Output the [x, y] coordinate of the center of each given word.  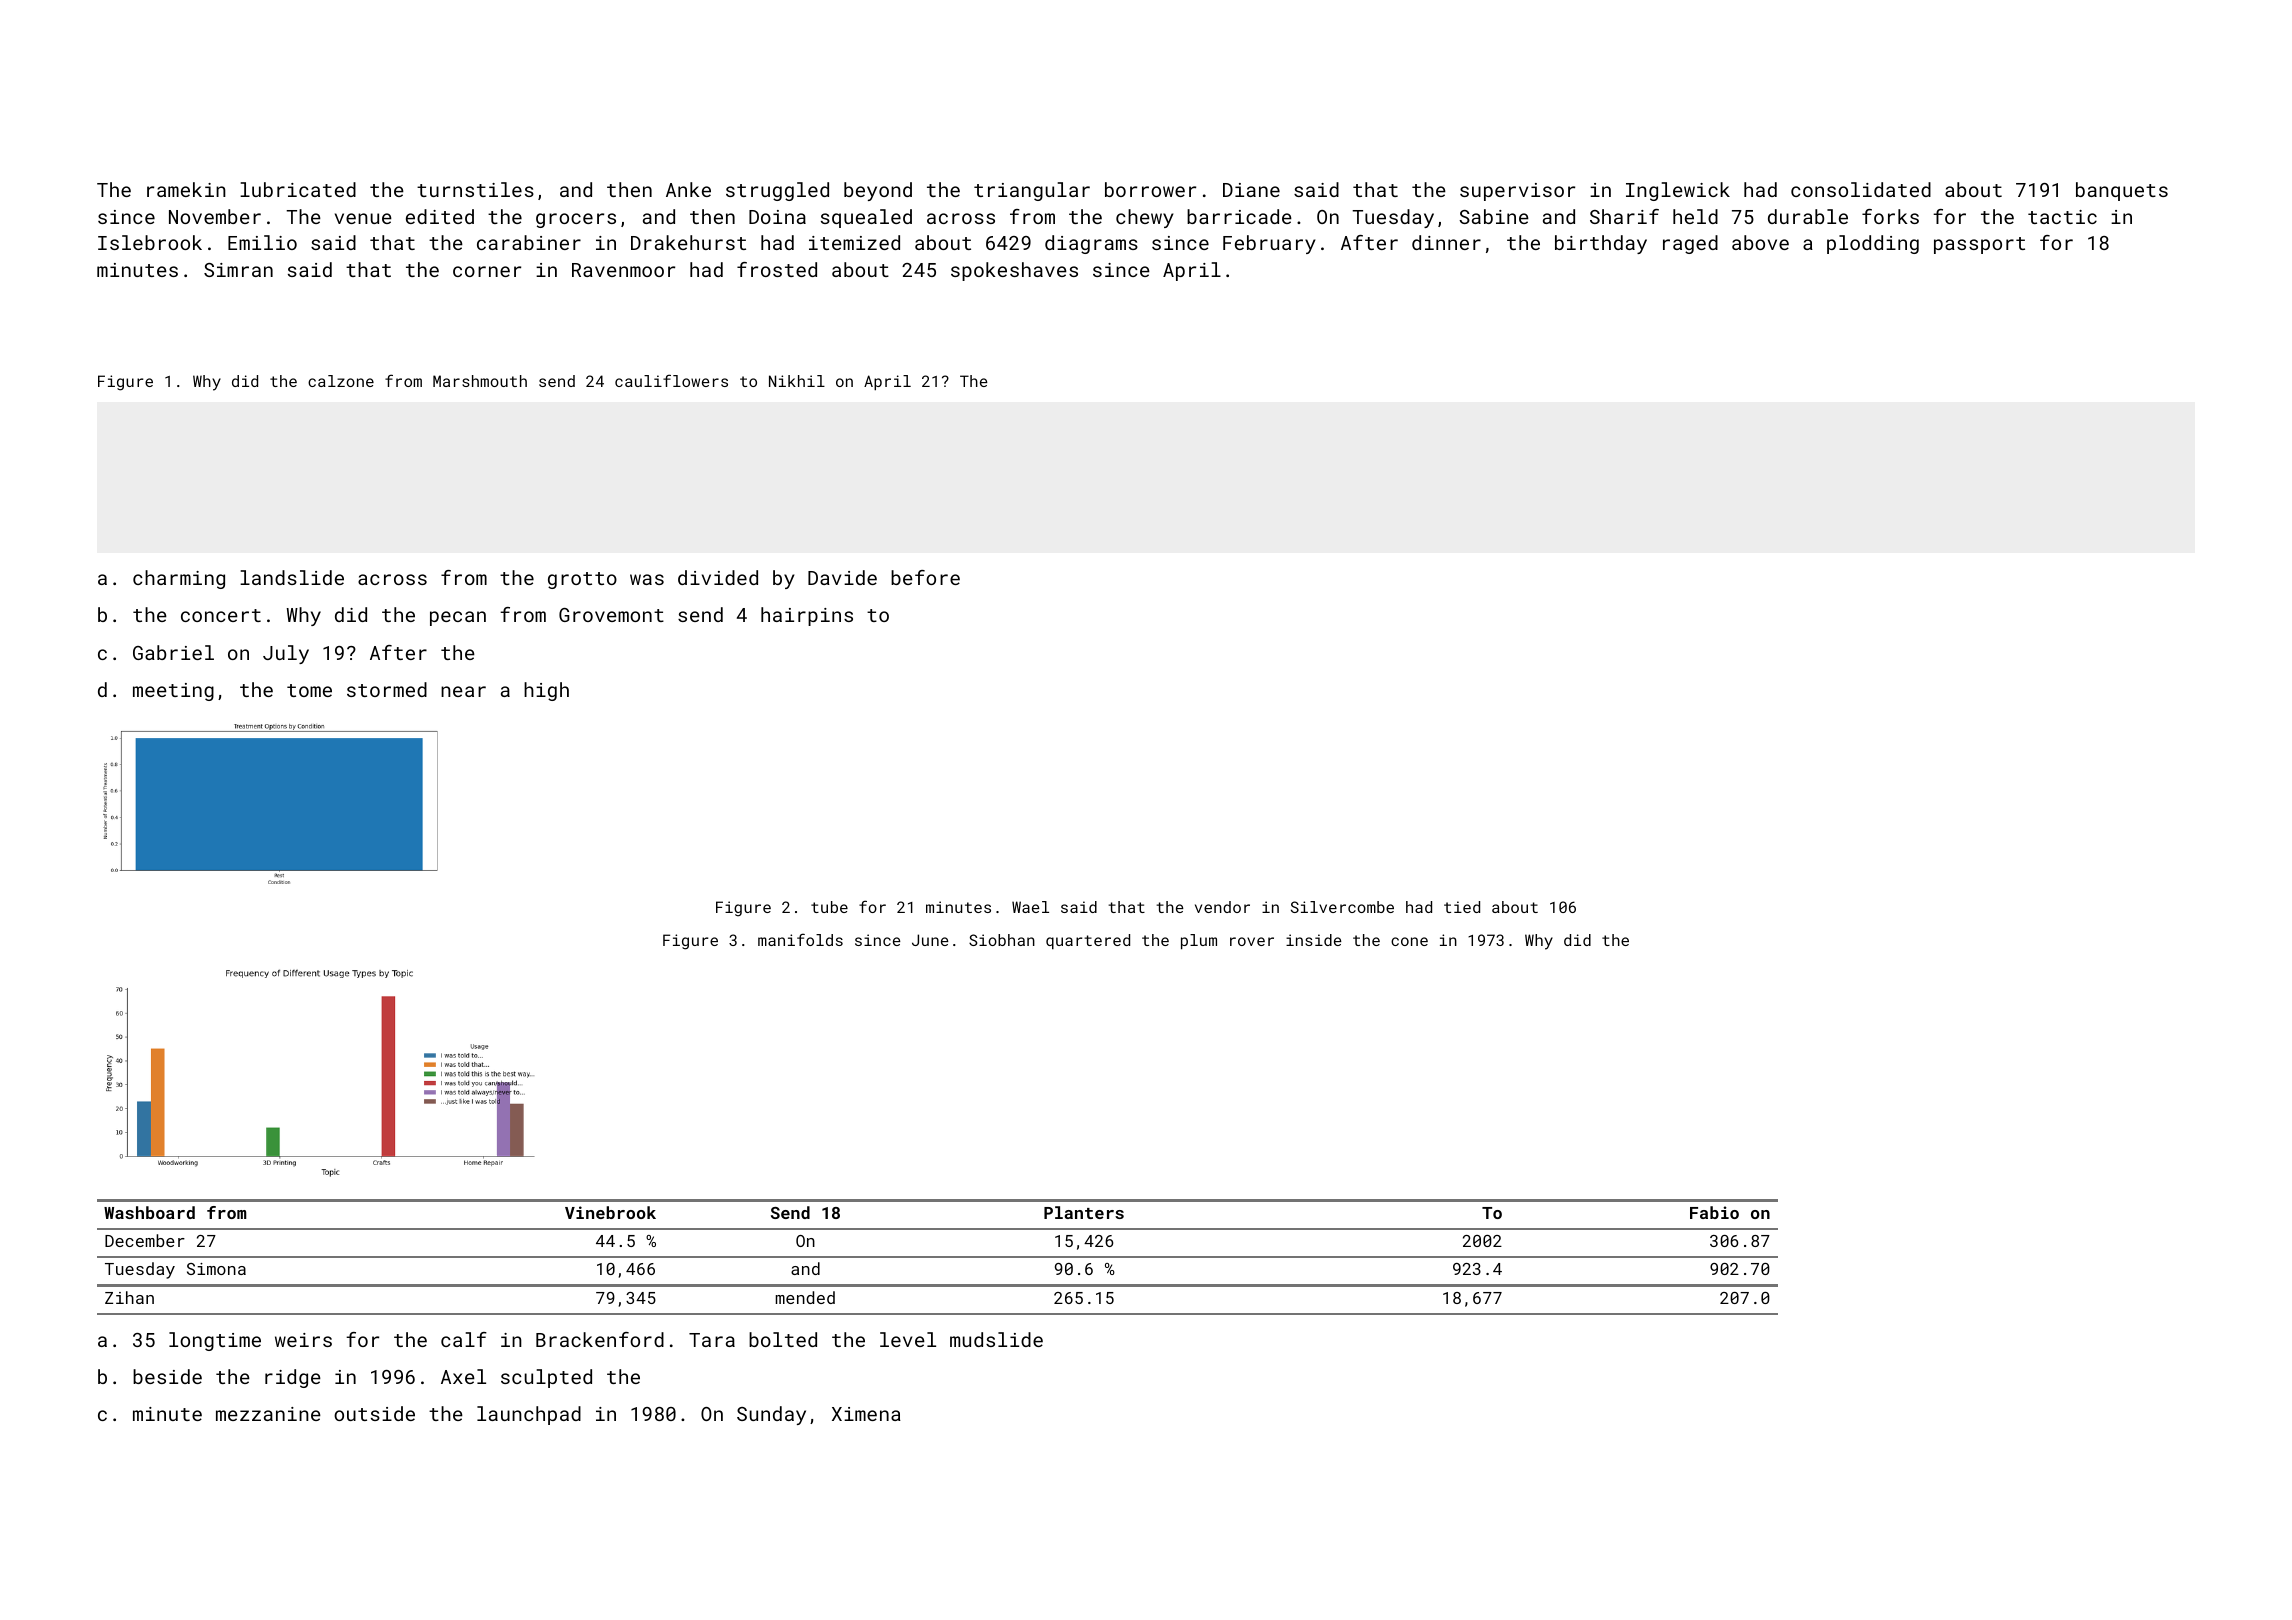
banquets [2122, 191]
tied [1462, 907]
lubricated [298, 189]
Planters [1084, 1212]
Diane [1251, 190]
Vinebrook [610, 1212]
